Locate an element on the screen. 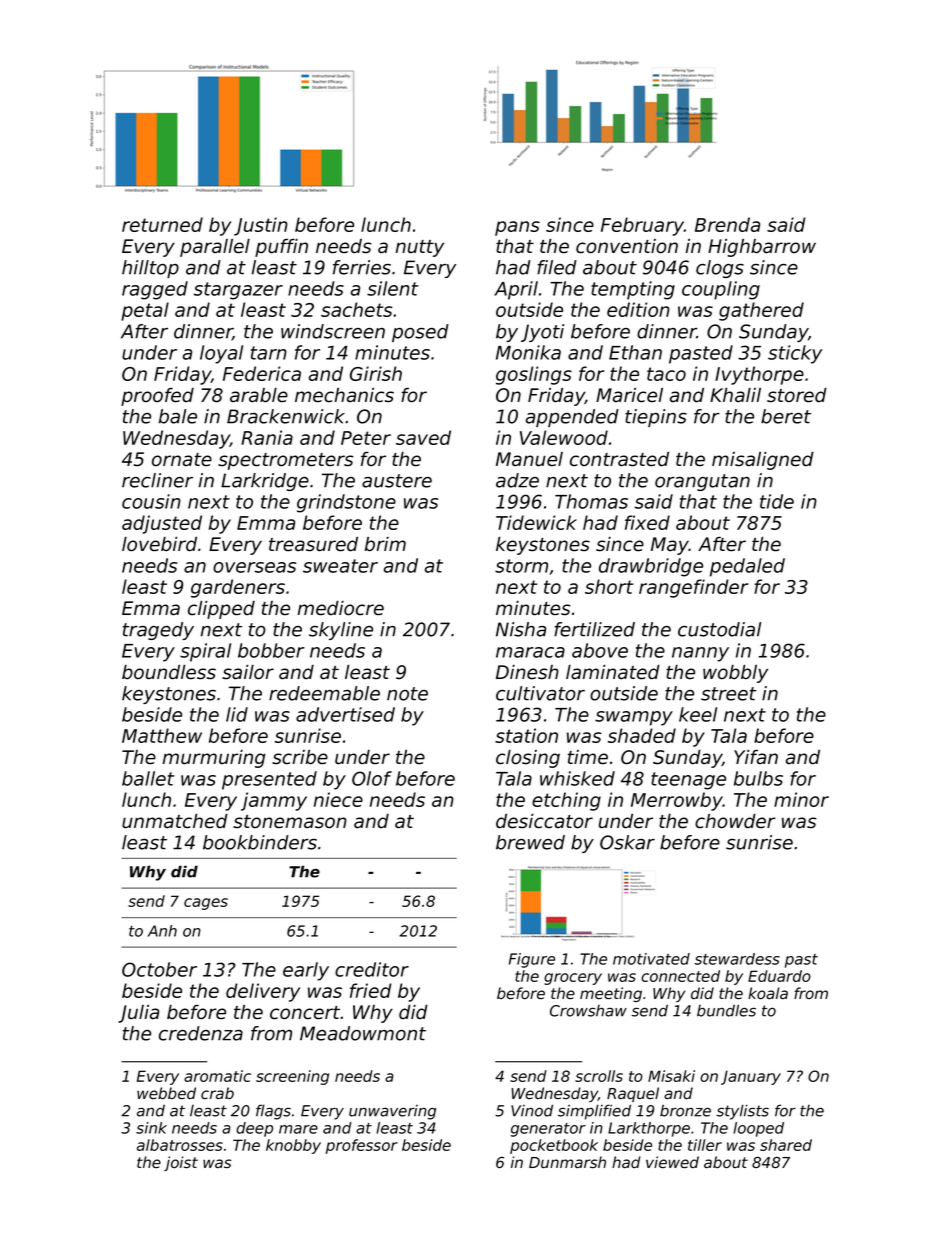 This screenshot has width=952, height=1233. petal is located at coordinates (145, 311).
